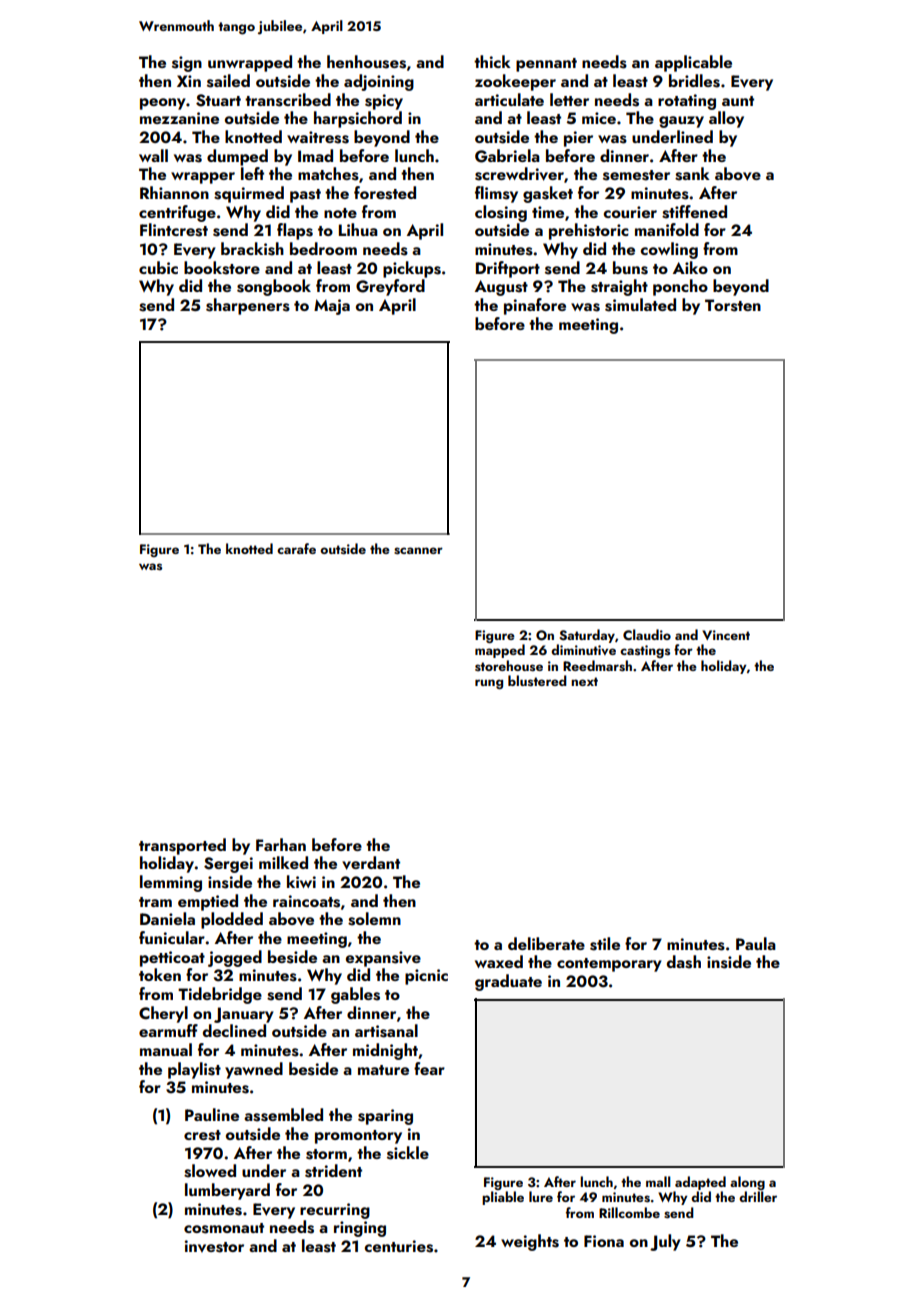 Image resolution: width=924 pixels, height=1314 pixels. What do you see at coordinates (500, 651) in the image?
I see `mapped` at bounding box center [500, 651].
